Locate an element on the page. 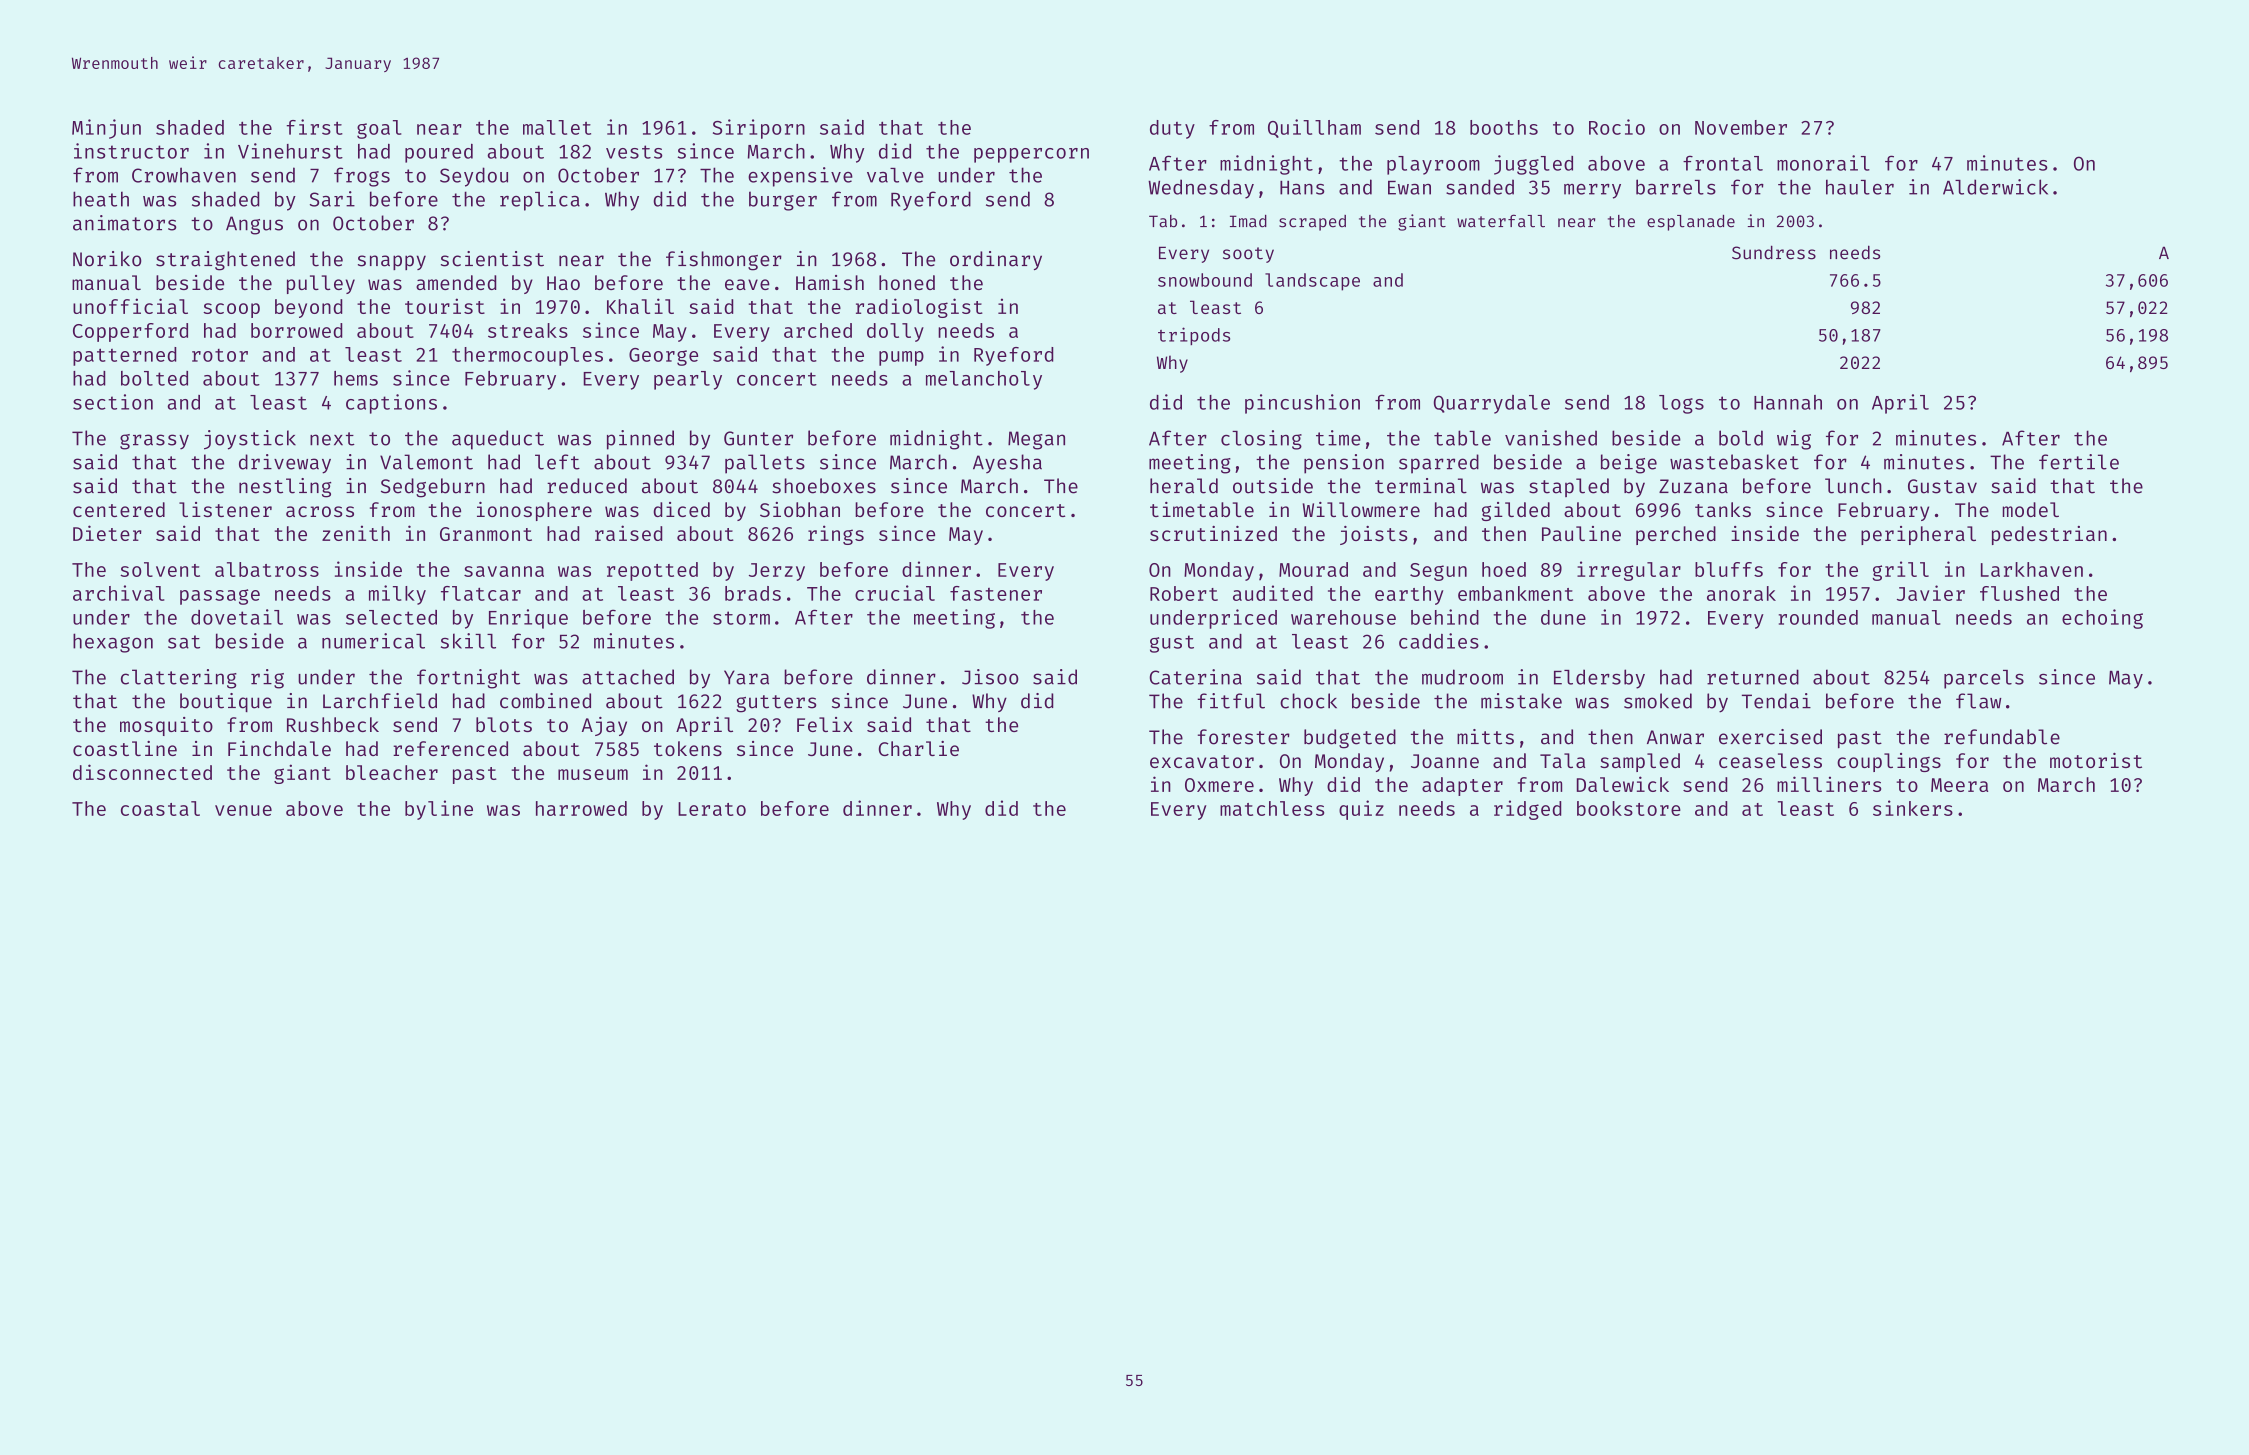 The width and height of the page is (2249, 1455). harrowed is located at coordinates (581, 808).
